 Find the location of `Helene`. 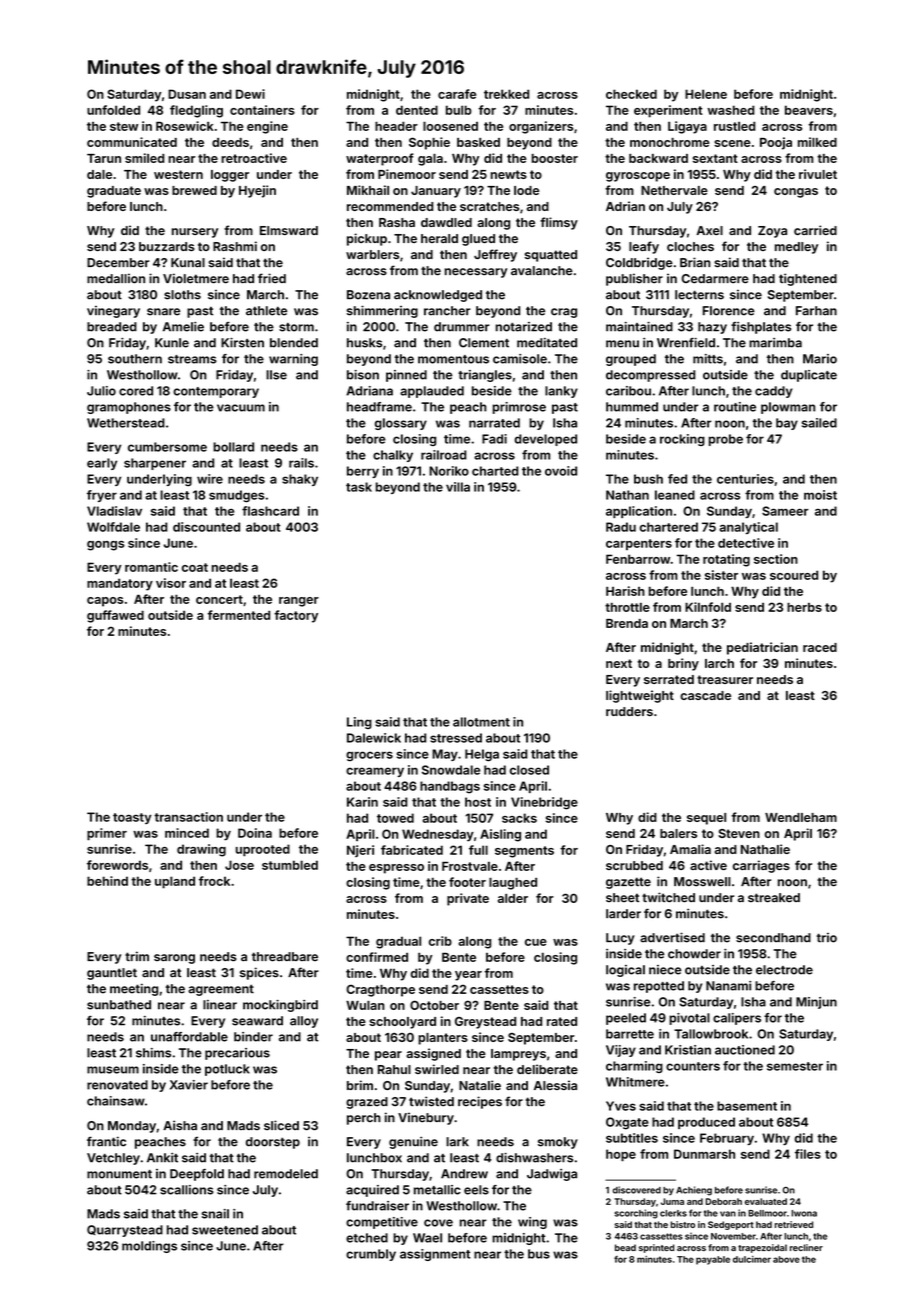

Helene is located at coordinates (706, 94).
